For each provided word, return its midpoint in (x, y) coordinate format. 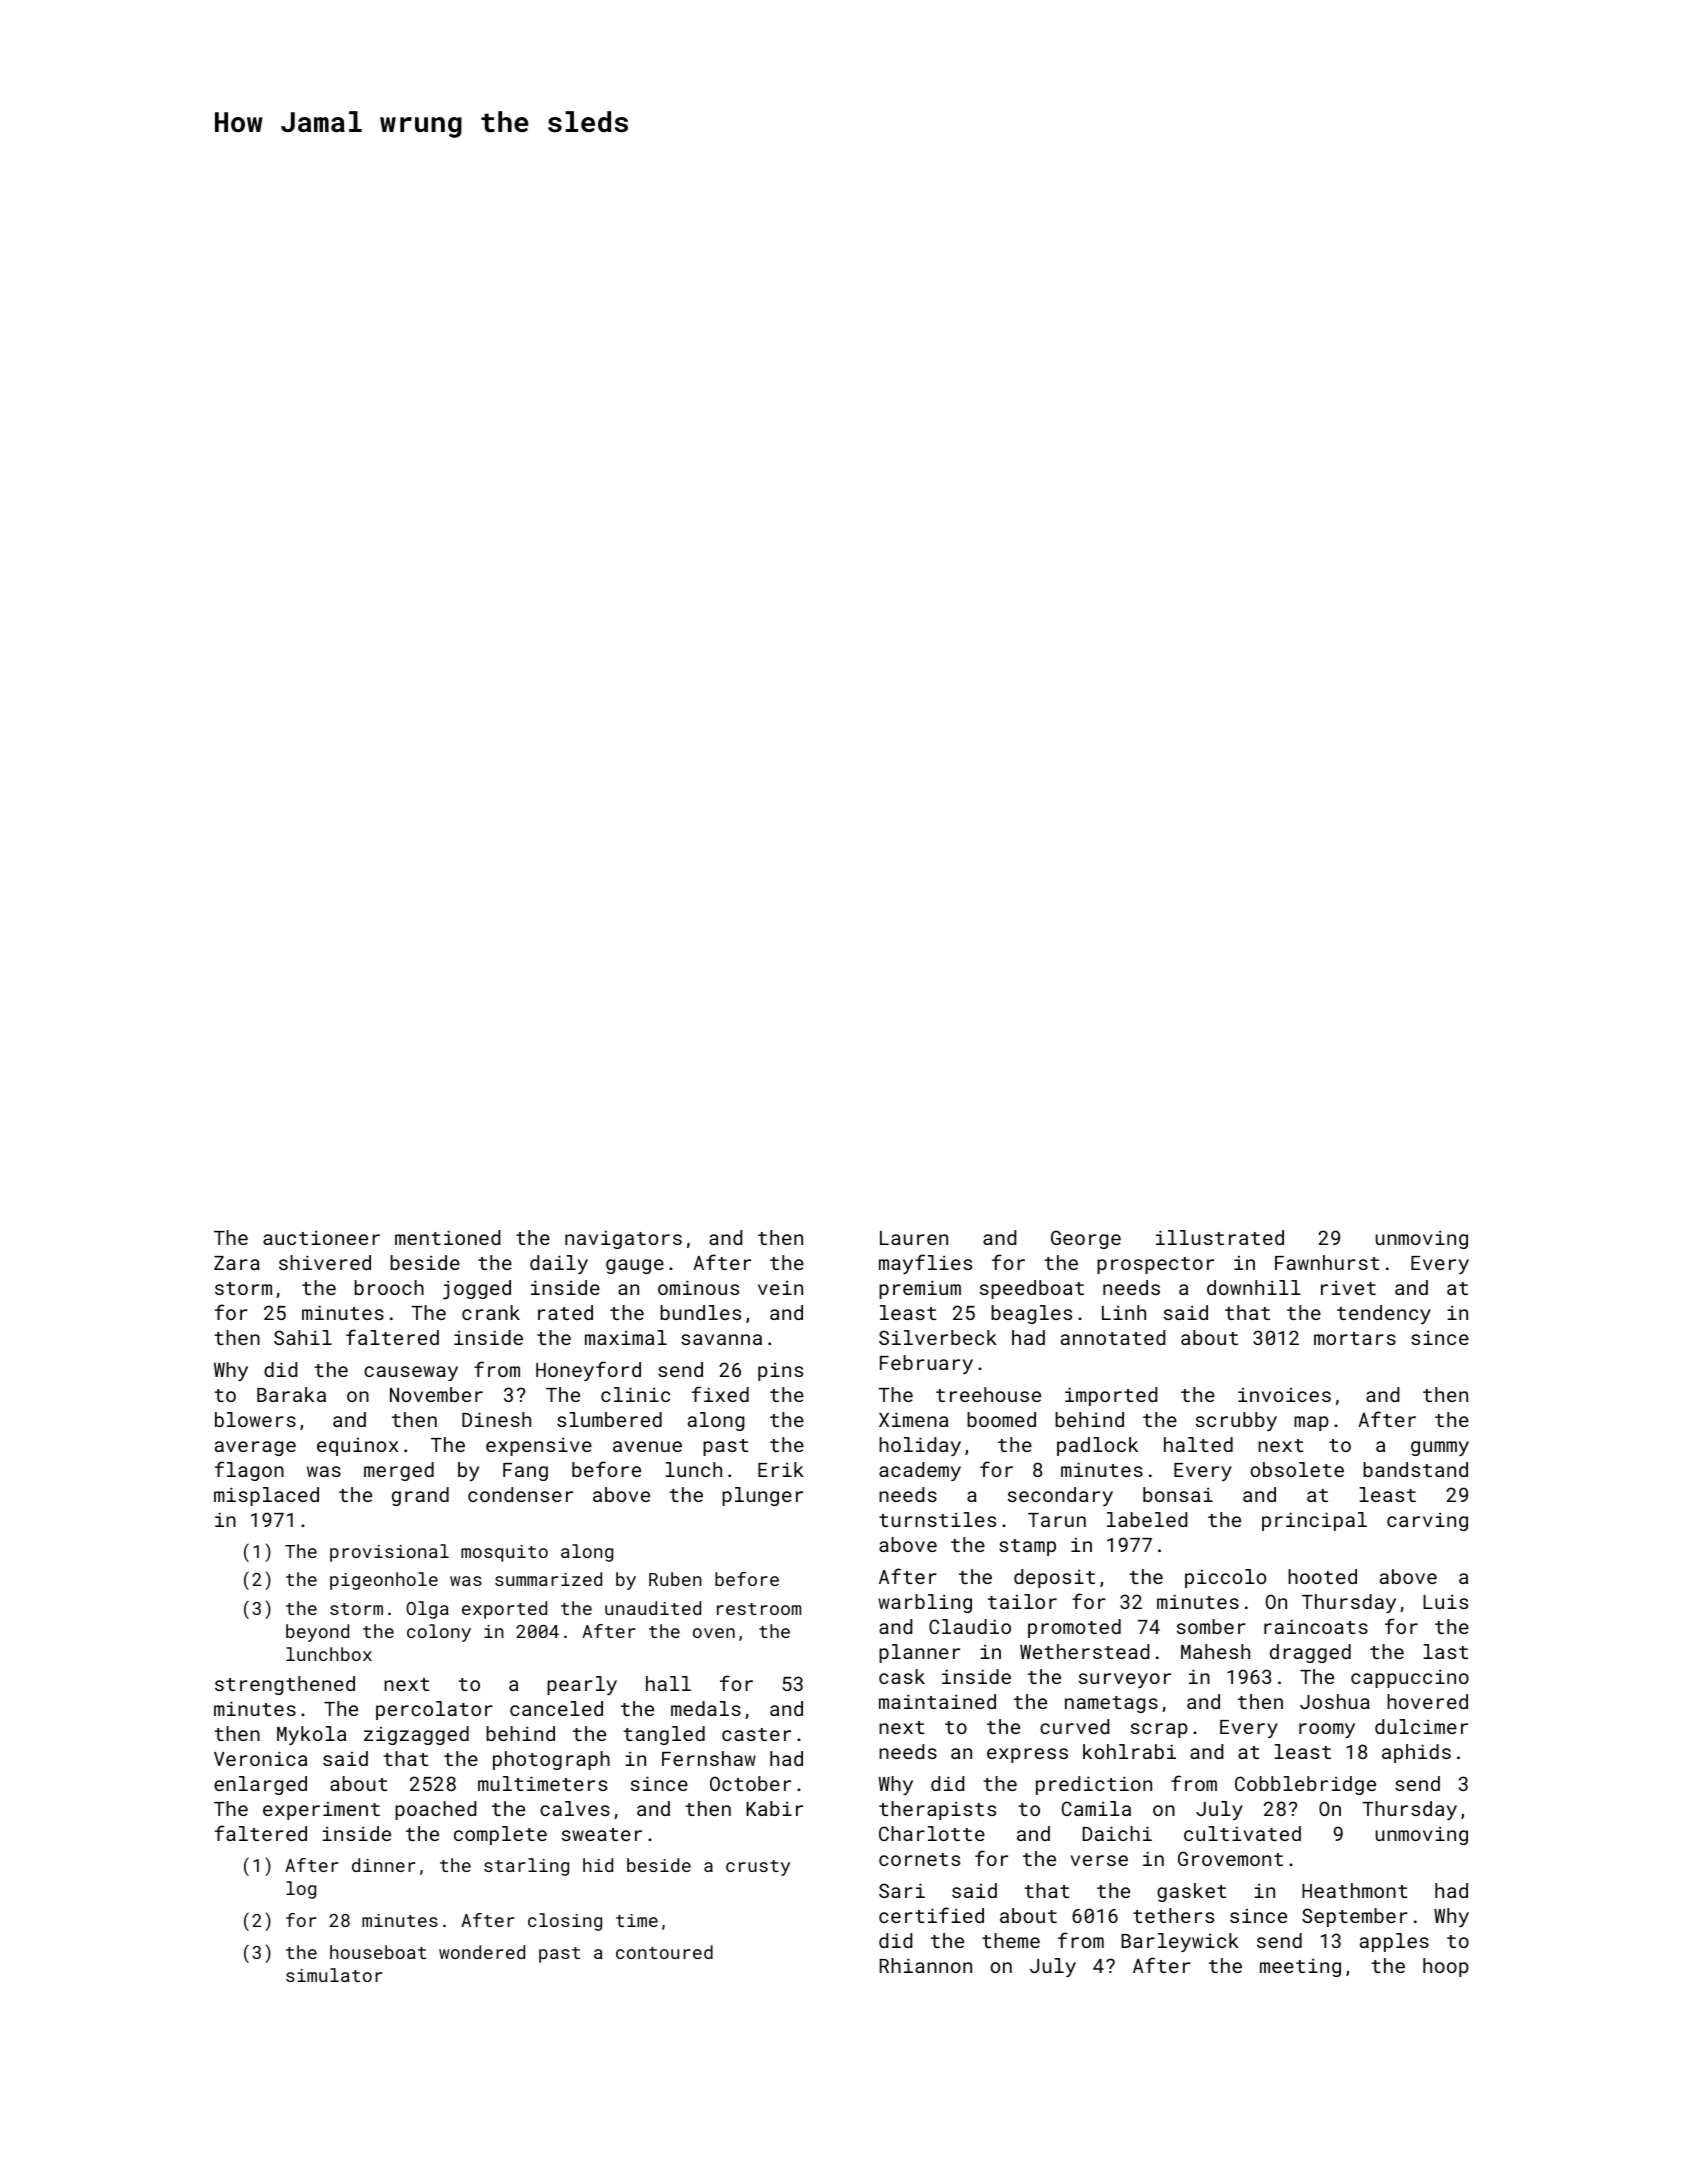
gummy (1440, 1448)
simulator (334, 1975)
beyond (317, 1633)
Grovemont (1230, 1858)
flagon (249, 1471)
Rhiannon (926, 1965)
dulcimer (1421, 1726)
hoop (1446, 1967)
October (750, 1783)
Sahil (303, 1337)
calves (575, 1808)
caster (756, 1734)
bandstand (1415, 1469)
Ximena (913, 1419)
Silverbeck (938, 1337)
